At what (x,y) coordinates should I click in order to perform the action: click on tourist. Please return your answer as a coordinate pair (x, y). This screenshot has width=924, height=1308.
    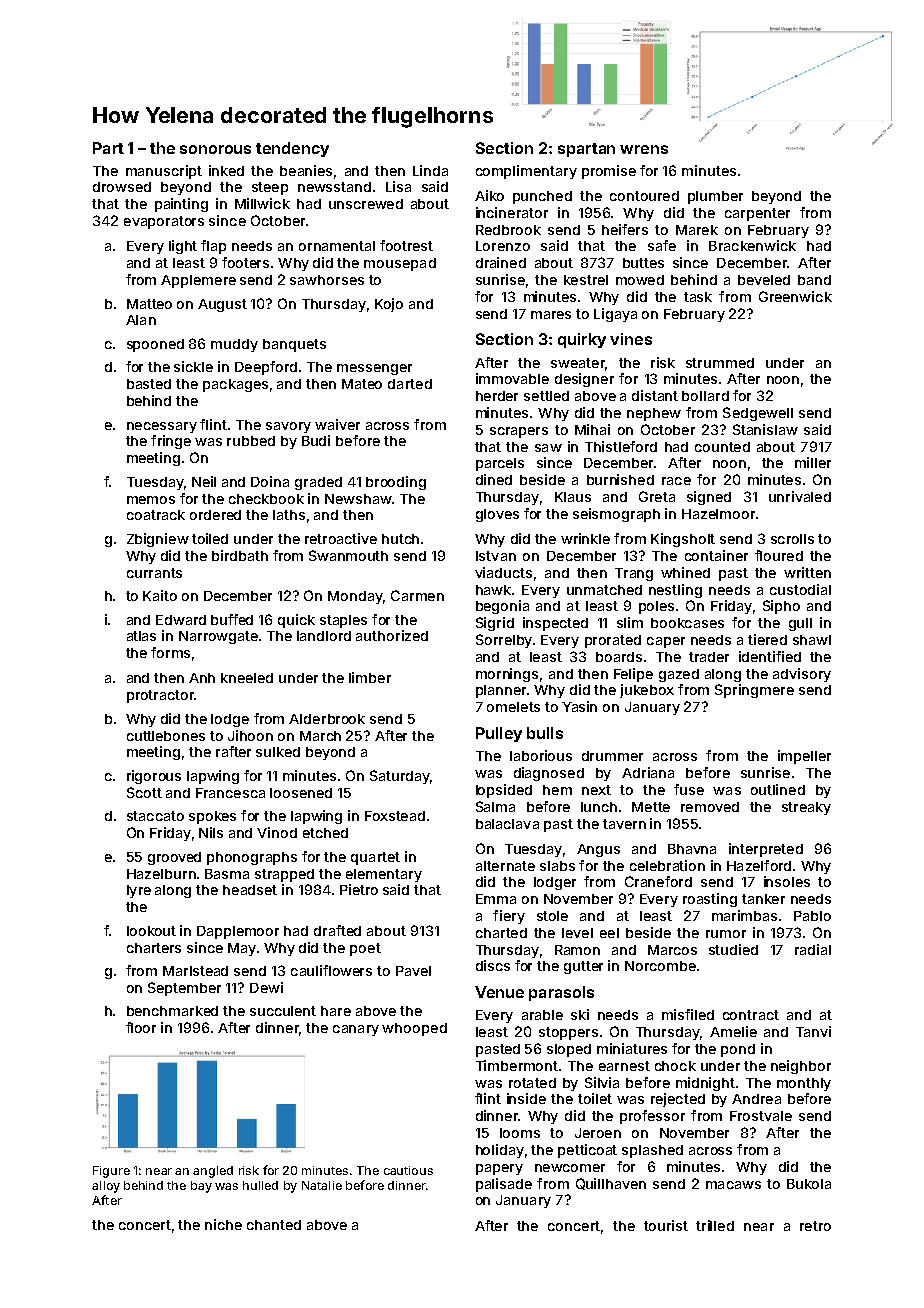
    Looking at the image, I should click on (666, 1225).
